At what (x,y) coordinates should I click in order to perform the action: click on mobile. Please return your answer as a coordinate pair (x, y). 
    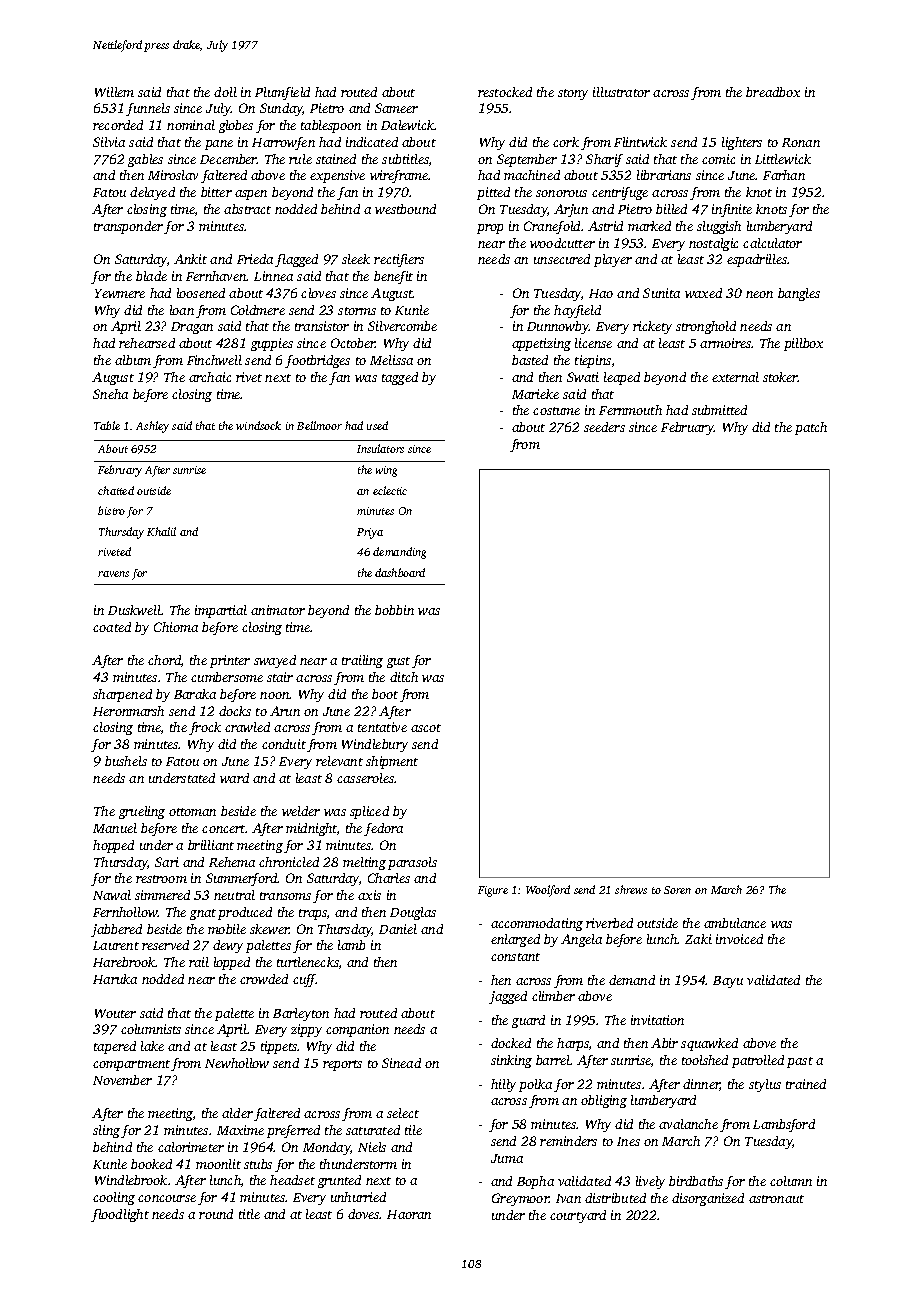
    Looking at the image, I should click on (227, 929).
